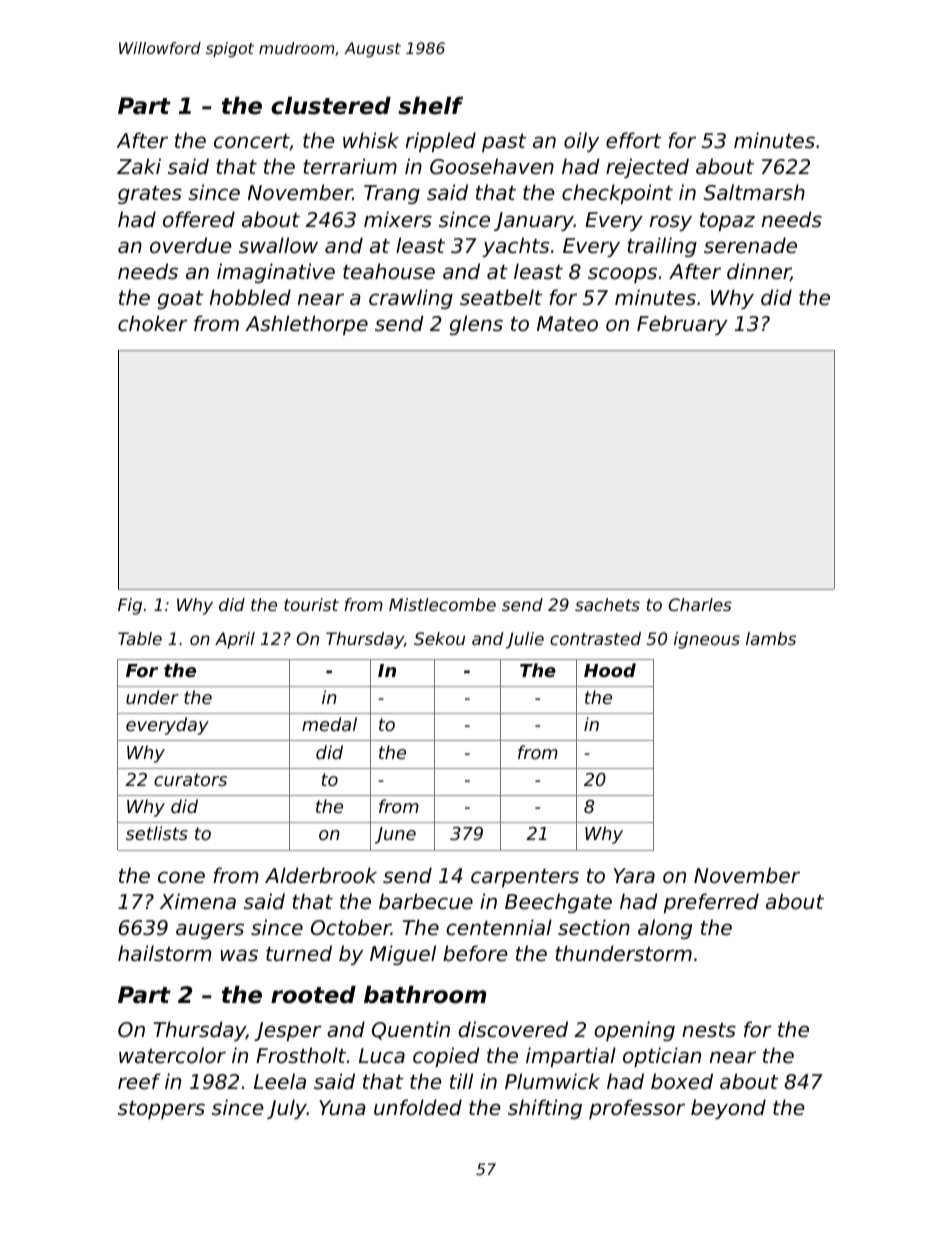  What do you see at coordinates (252, 142) in the screenshot?
I see `concert` at bounding box center [252, 142].
